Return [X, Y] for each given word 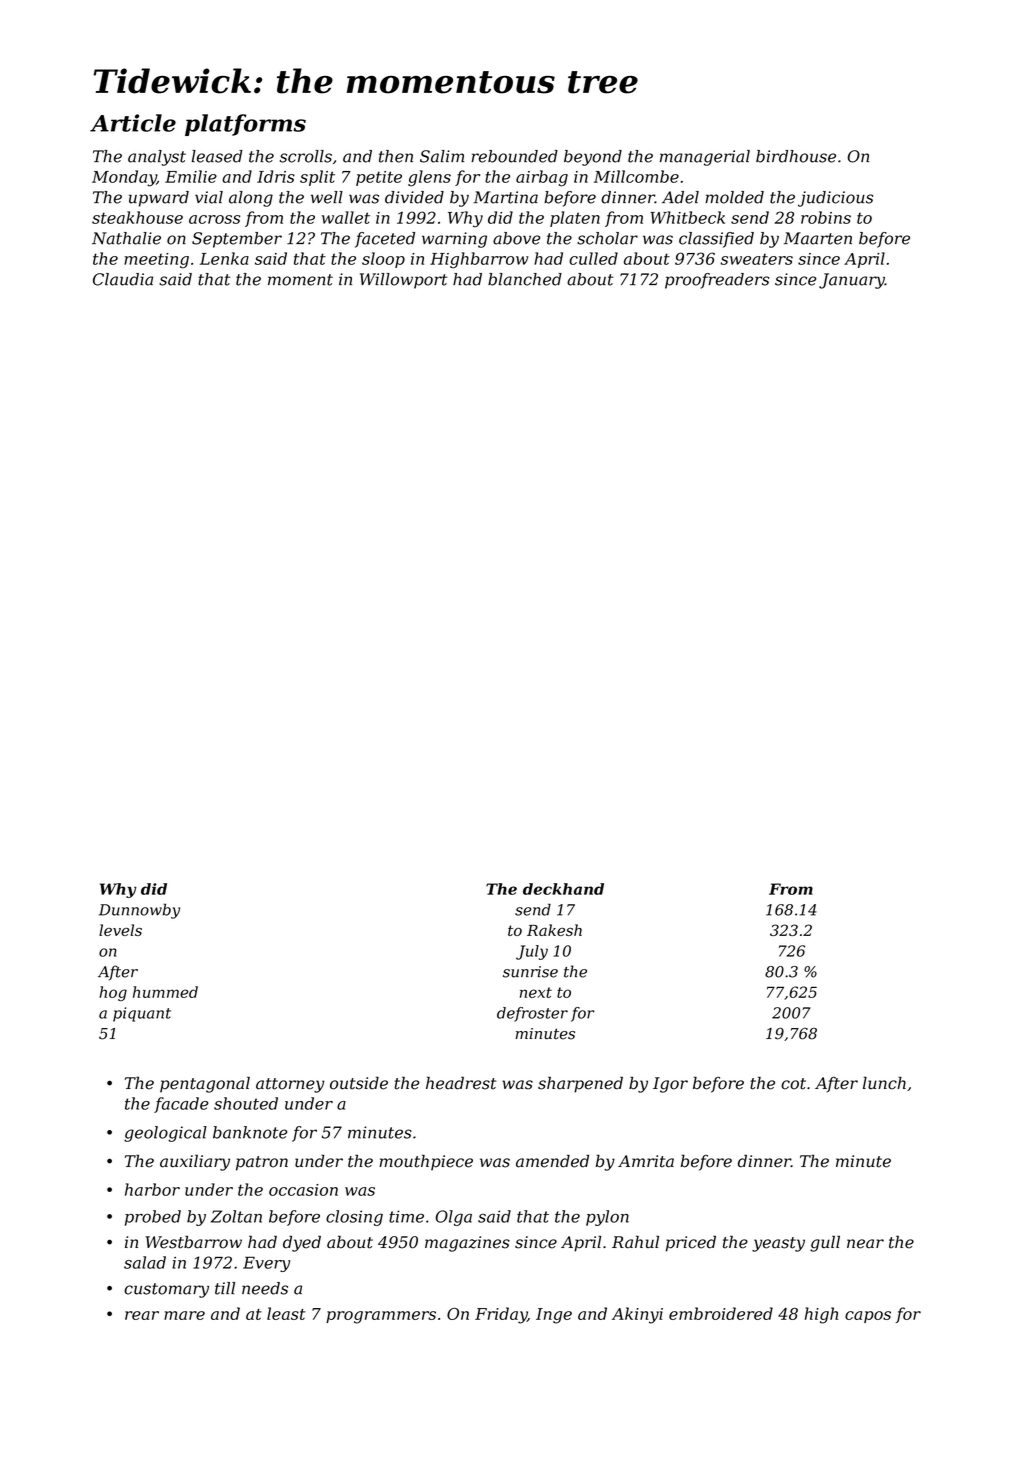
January [852, 281]
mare [184, 1315]
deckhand [563, 889]
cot [793, 1084]
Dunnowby [139, 911]
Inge [554, 1316]
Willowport [403, 281]
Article [133, 123]
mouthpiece [426, 1162]
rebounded [514, 156]
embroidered [721, 1313]
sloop [383, 260]
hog [113, 993]
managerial [705, 158]
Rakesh [554, 930]
